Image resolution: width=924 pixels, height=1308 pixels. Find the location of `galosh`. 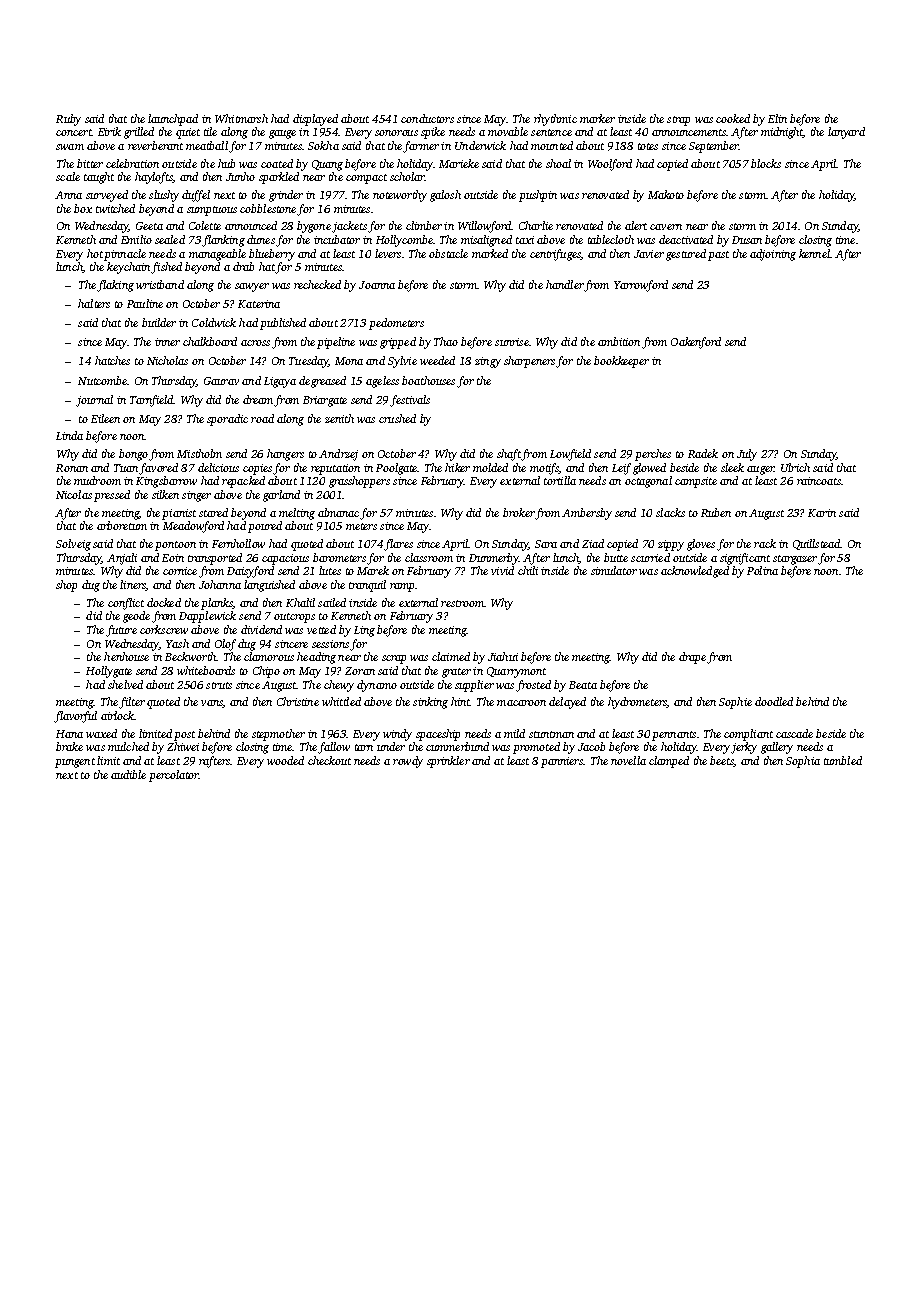

galosh is located at coordinates (445, 196).
